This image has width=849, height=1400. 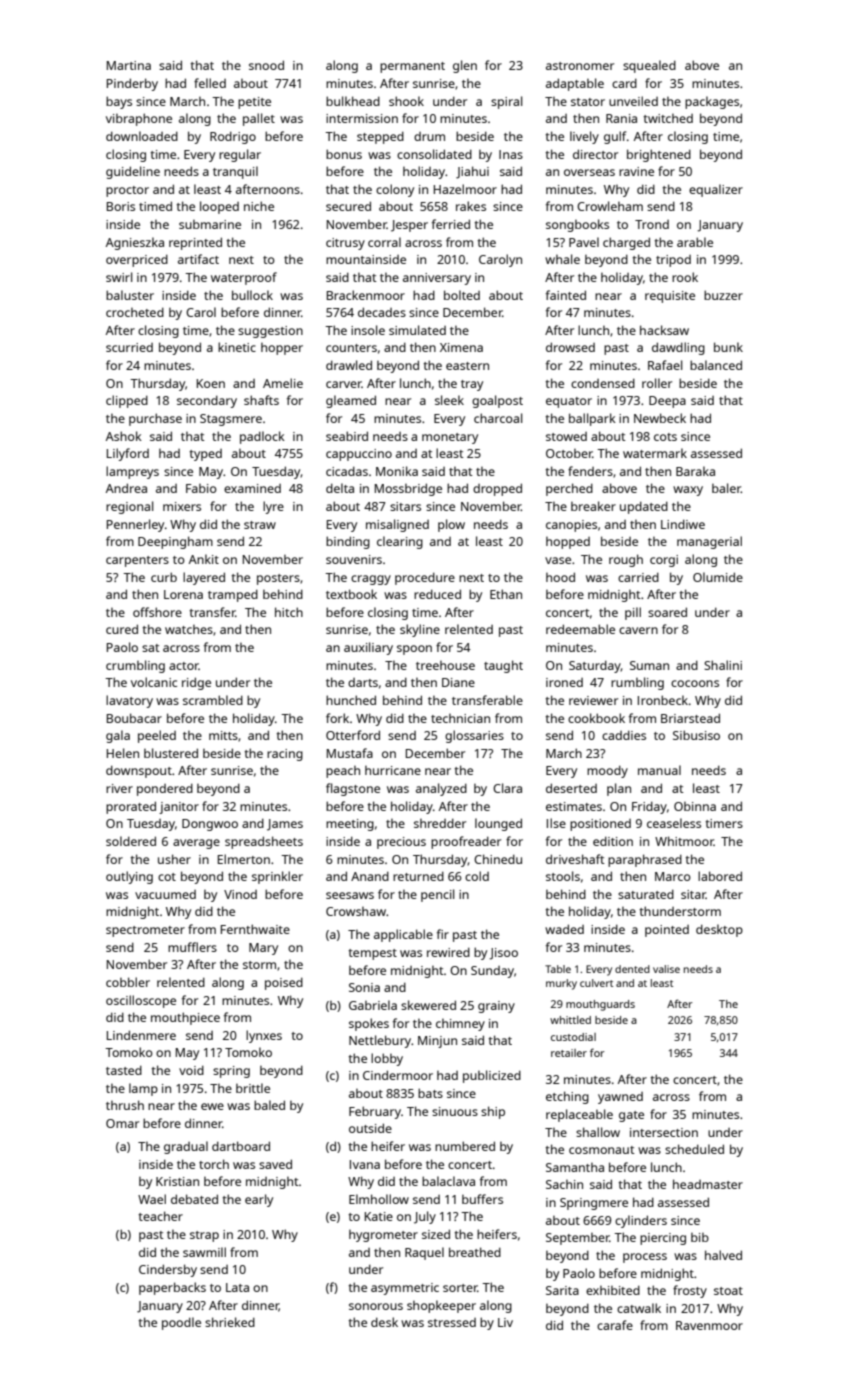 I want to click on requisite, so click(x=670, y=297).
